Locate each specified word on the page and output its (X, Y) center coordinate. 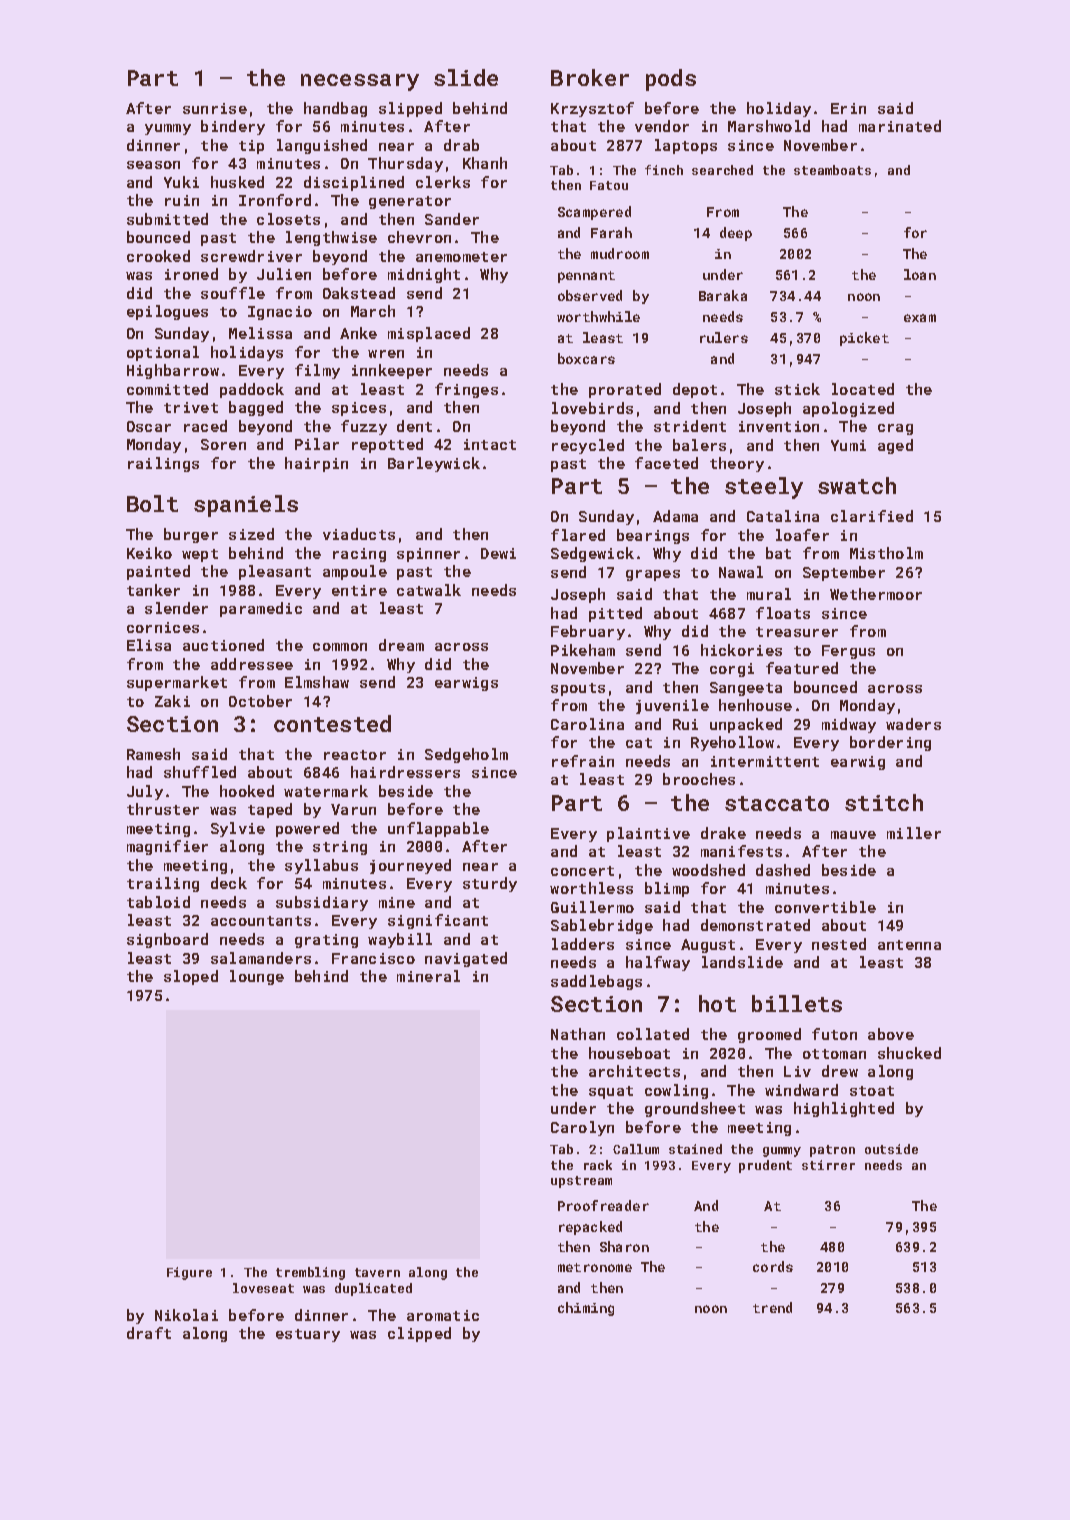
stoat (872, 1091)
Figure (189, 1273)
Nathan (578, 1034)
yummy (168, 129)
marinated (900, 126)
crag (895, 429)
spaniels (246, 506)
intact (490, 444)
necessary (360, 82)
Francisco (373, 958)
